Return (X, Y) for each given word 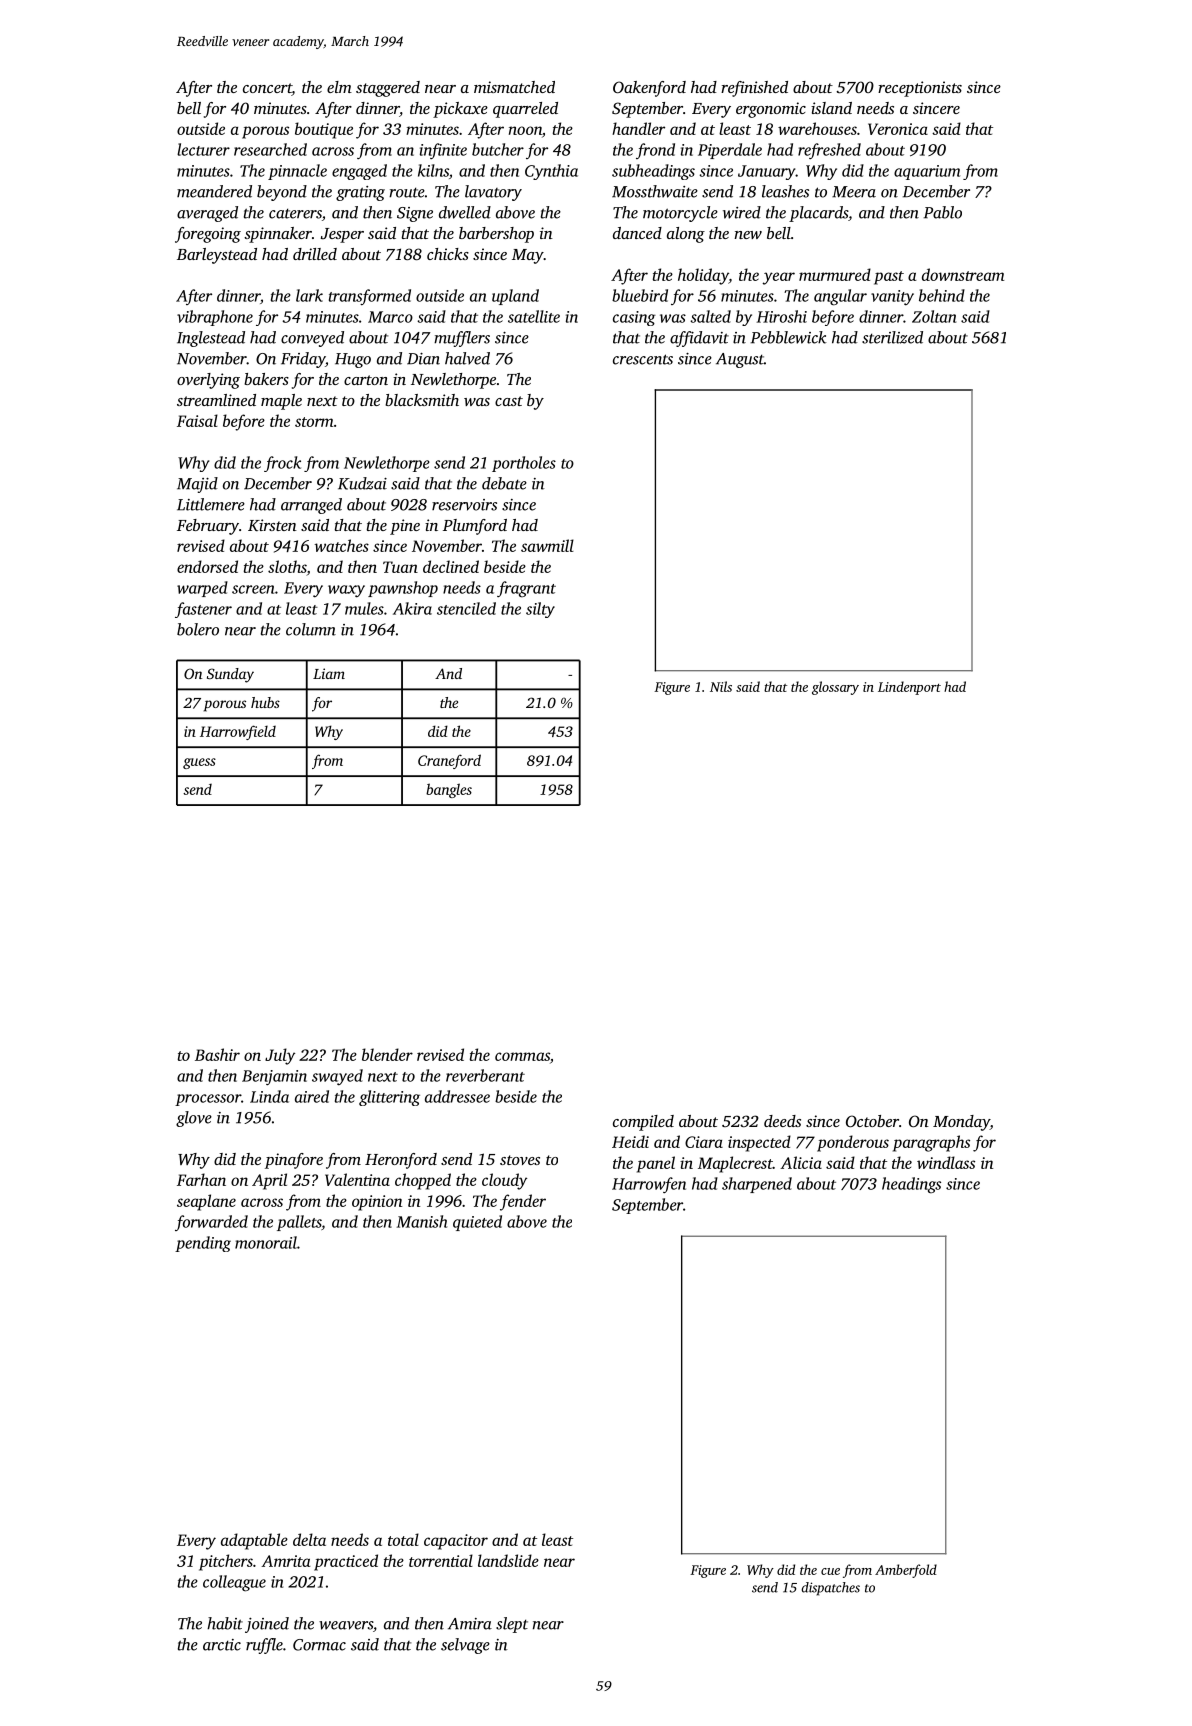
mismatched (514, 87)
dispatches (830, 1589)
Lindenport (909, 688)
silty (540, 610)
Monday (961, 1123)
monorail (266, 1242)
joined (267, 1625)
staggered (388, 89)
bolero (198, 629)
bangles (449, 790)
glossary (835, 688)
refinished (754, 89)
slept (512, 1625)
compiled (643, 1123)
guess (199, 763)
